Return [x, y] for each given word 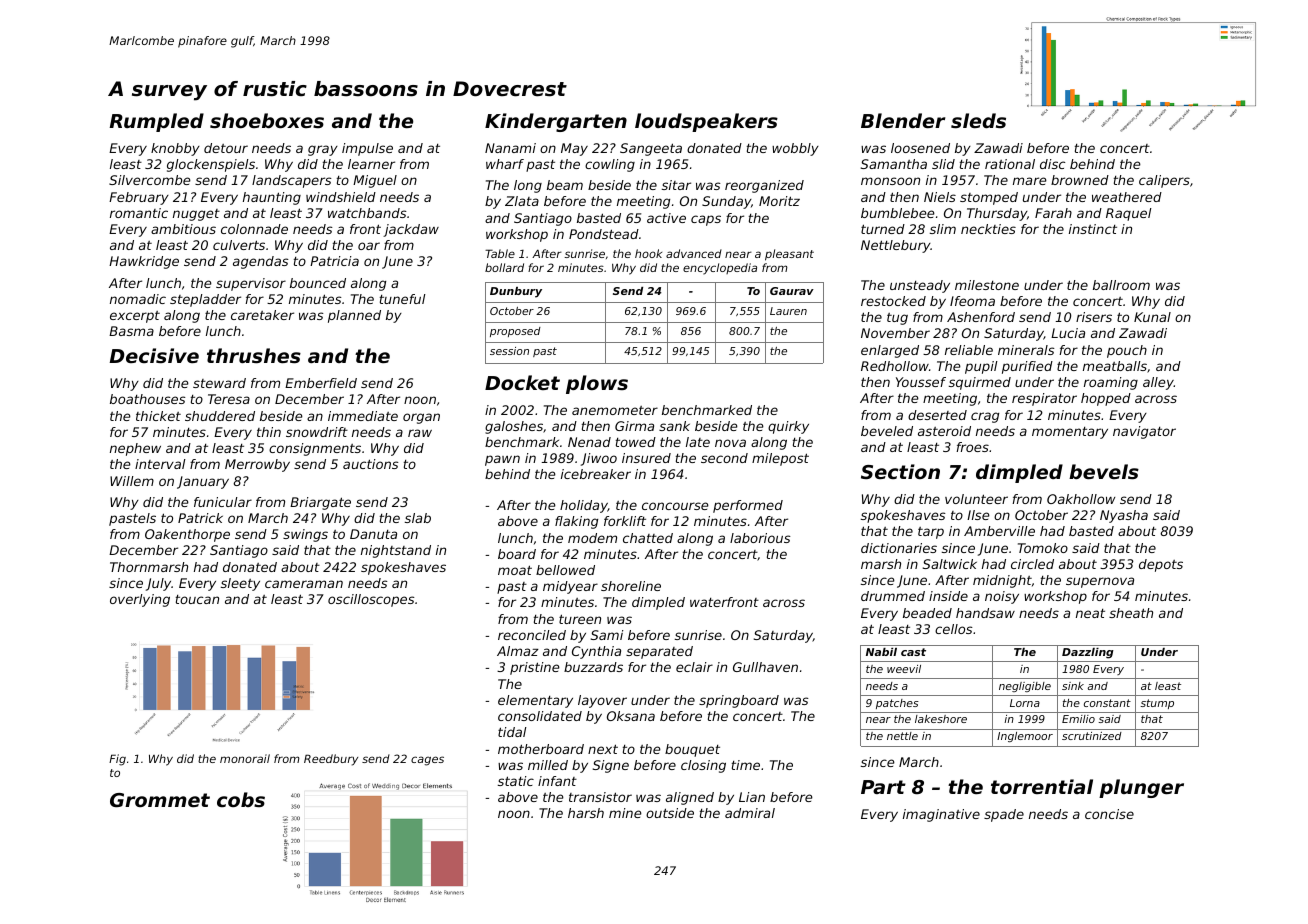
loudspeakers [706, 122]
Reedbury [331, 760]
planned [354, 316]
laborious [760, 538]
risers [1094, 317]
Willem [132, 481]
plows [597, 384]
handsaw [985, 613]
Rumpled [157, 122]
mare [1030, 181]
